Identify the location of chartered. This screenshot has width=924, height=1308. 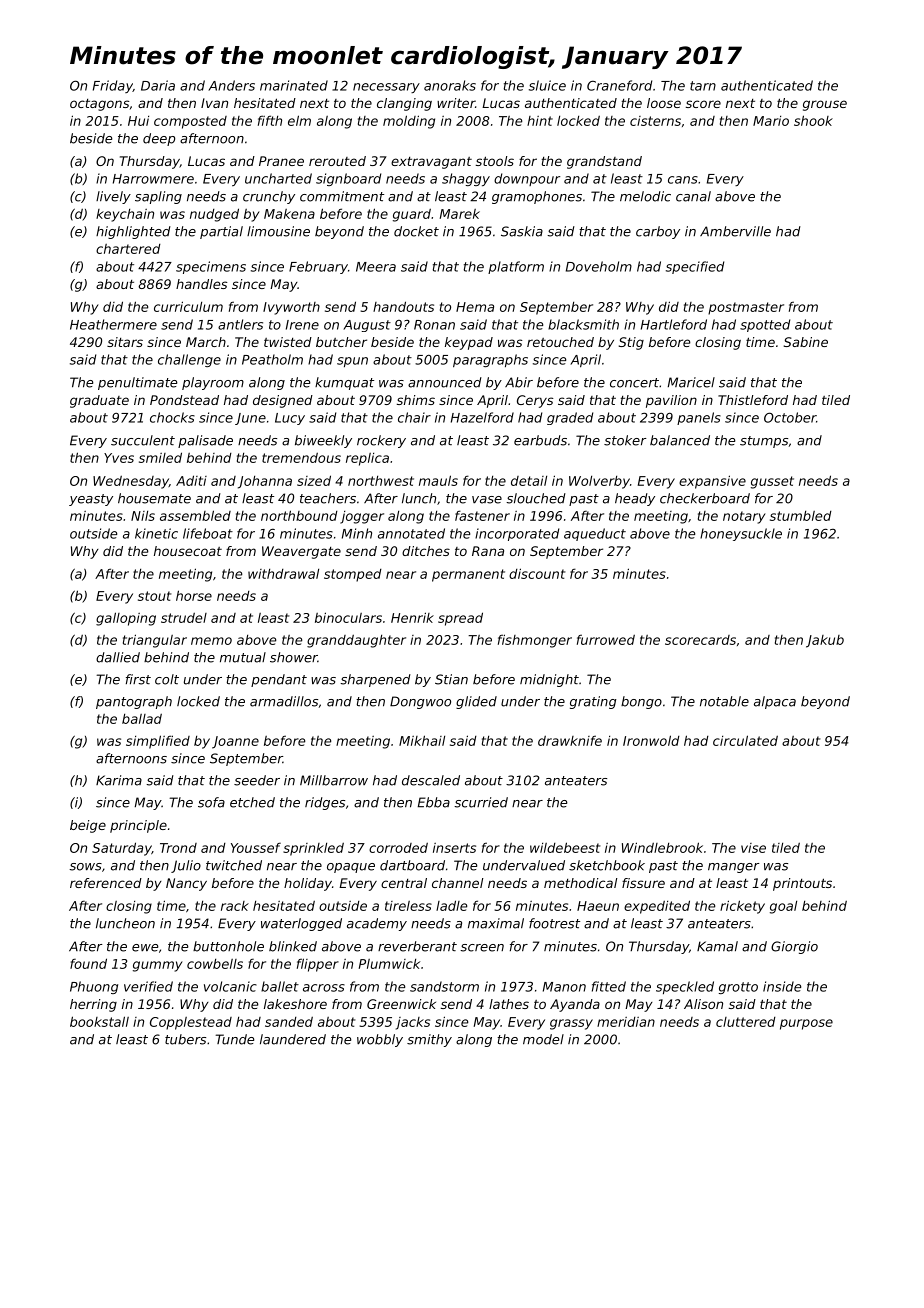
(128, 249).
